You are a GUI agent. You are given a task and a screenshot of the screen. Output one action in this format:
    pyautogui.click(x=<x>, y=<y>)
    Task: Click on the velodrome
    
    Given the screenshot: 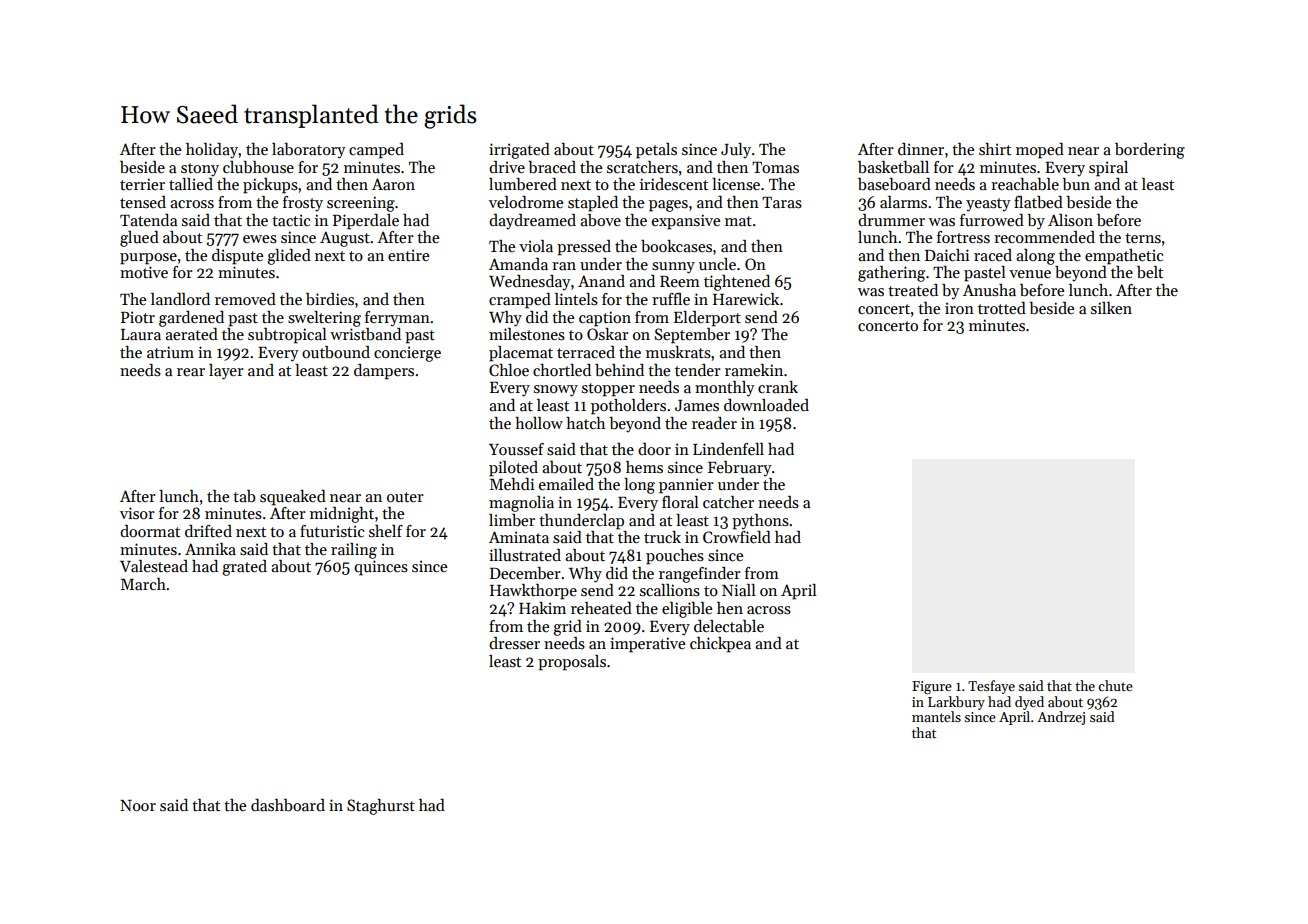 What is the action you would take?
    pyautogui.click(x=526, y=202)
